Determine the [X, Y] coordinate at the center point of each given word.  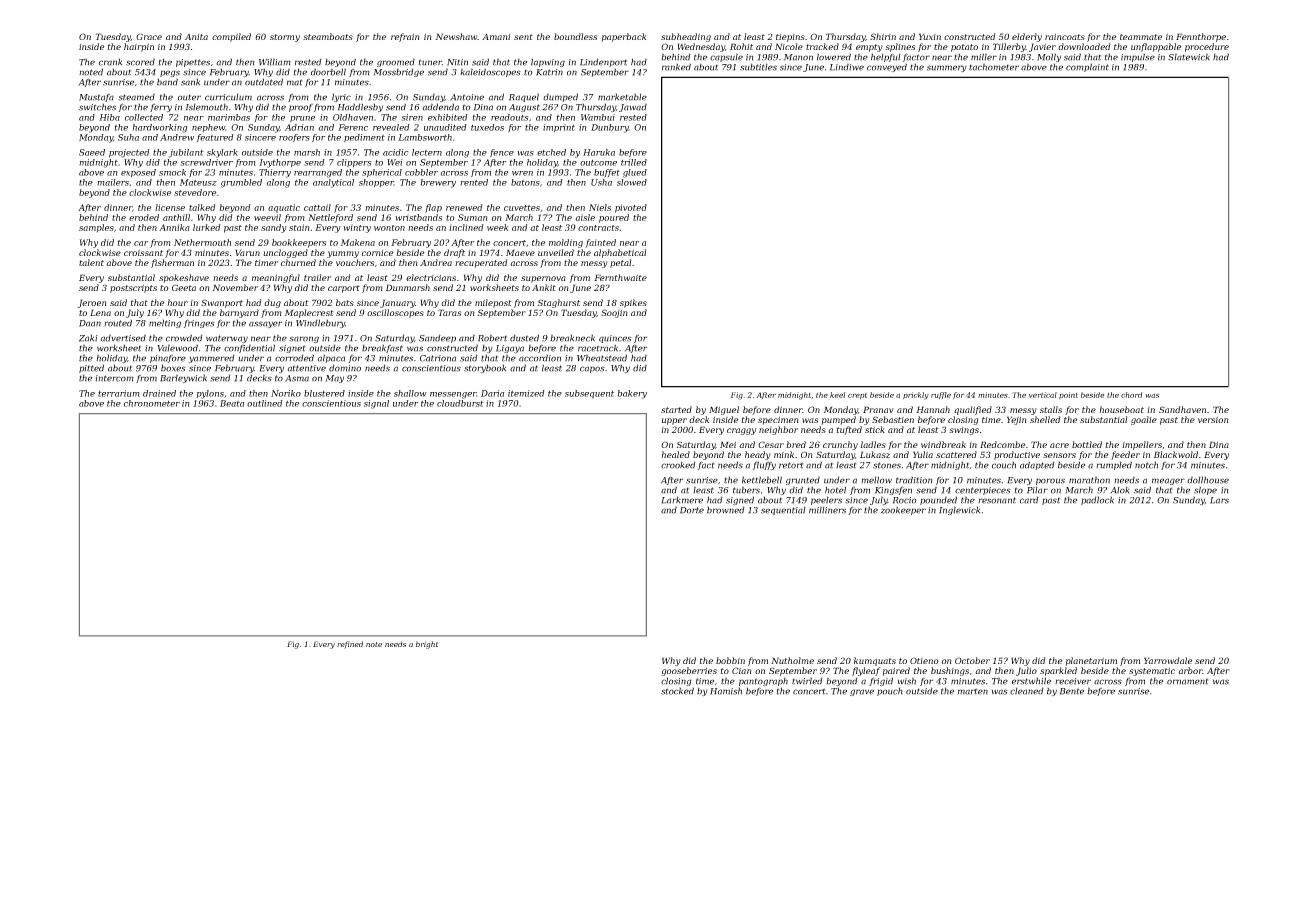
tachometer [994, 67]
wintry [357, 228]
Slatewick [1189, 57]
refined [350, 645]
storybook [485, 368]
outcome [598, 163]
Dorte [692, 510]
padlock [1097, 500]
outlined [265, 403]
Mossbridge [399, 72]
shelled [1045, 419]
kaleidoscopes [490, 72]
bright [427, 645]
